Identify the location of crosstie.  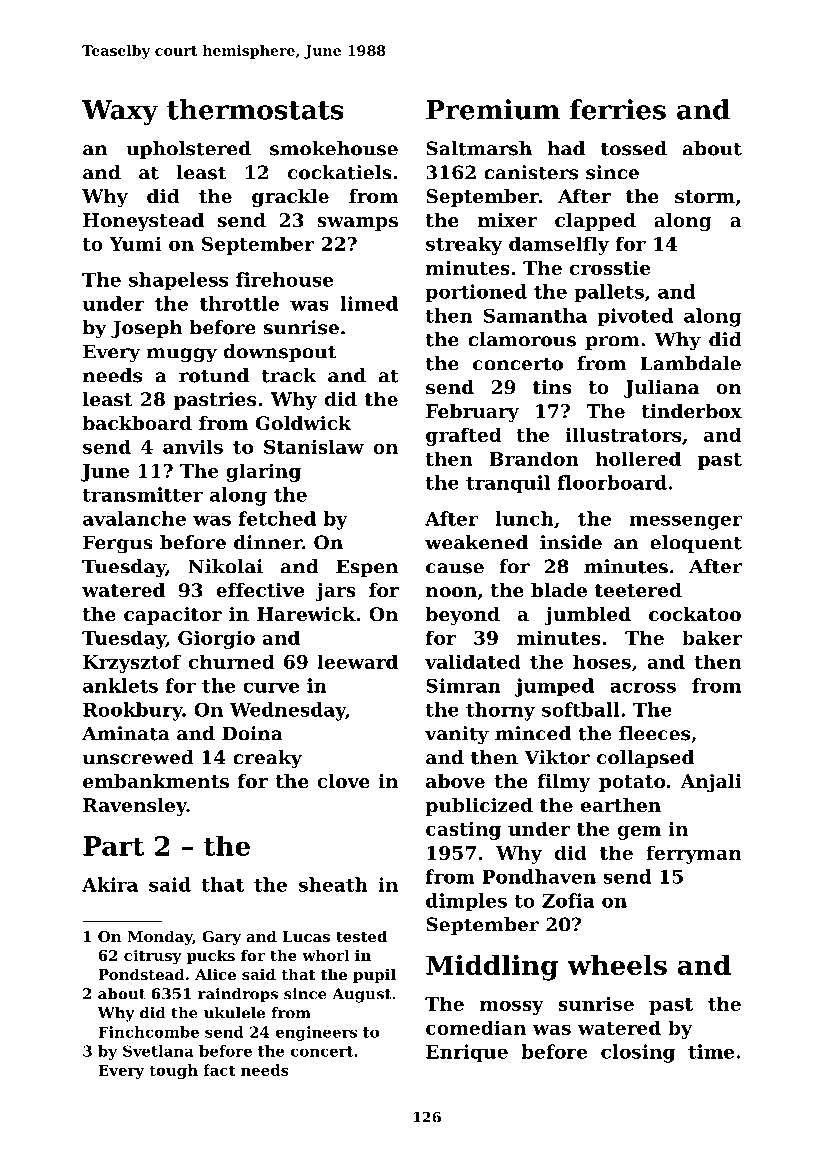
(610, 267).
